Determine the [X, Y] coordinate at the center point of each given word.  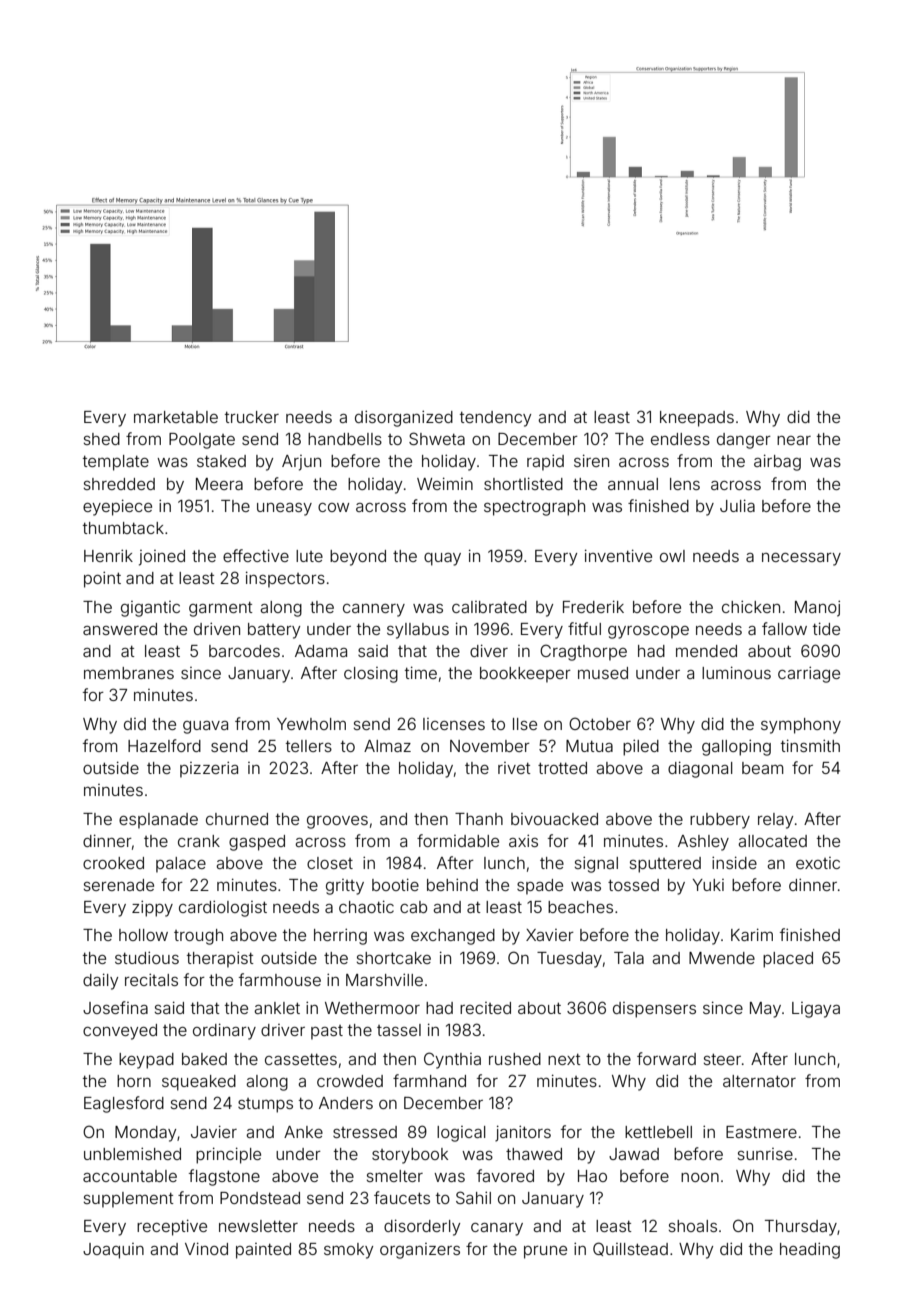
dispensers [654, 1010]
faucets [402, 1197]
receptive [172, 1227]
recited [485, 1008]
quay [442, 559]
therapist [220, 959]
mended [706, 651]
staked [221, 461]
